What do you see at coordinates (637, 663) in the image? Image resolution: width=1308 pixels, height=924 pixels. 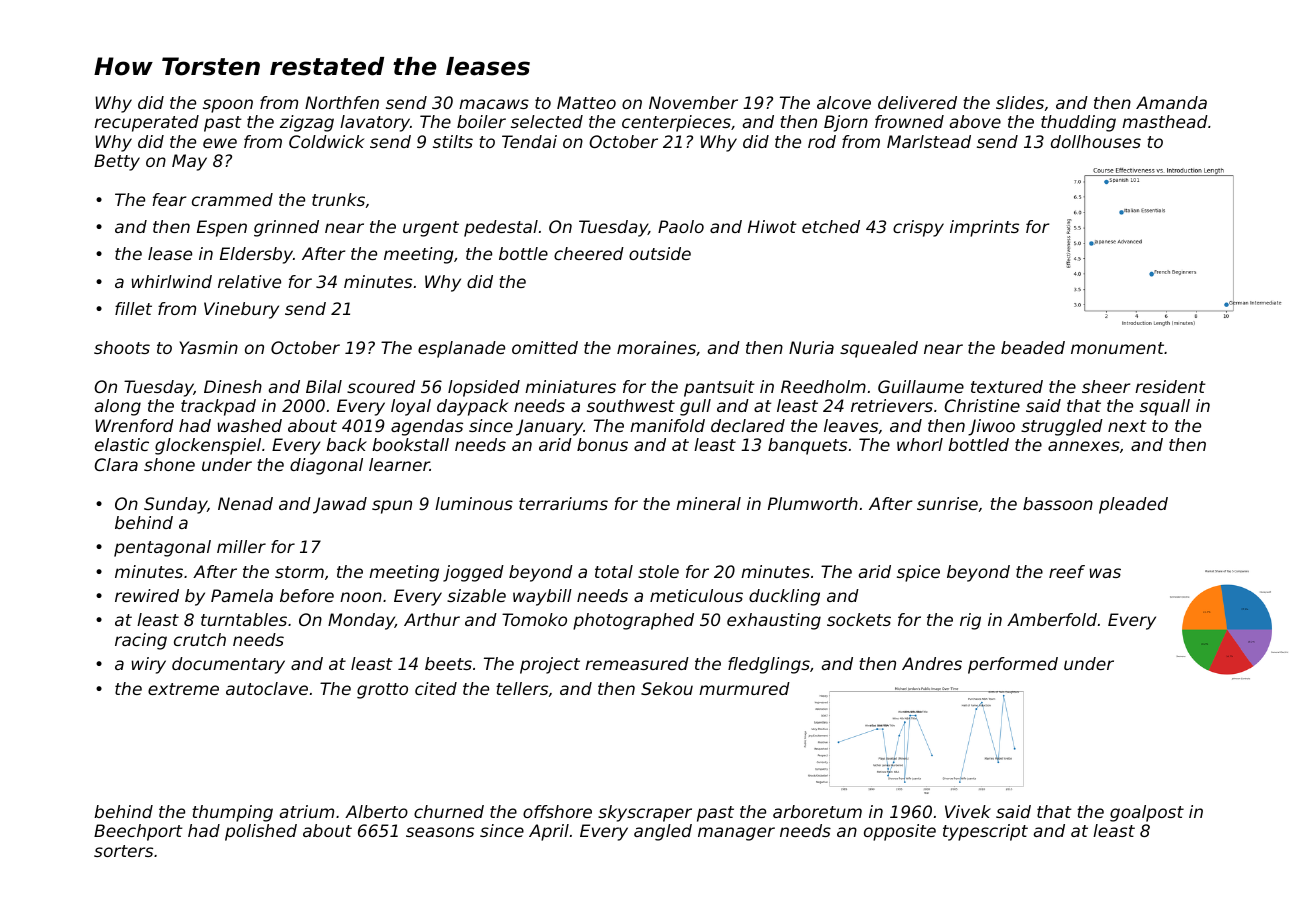 I see `remeasured` at bounding box center [637, 663].
